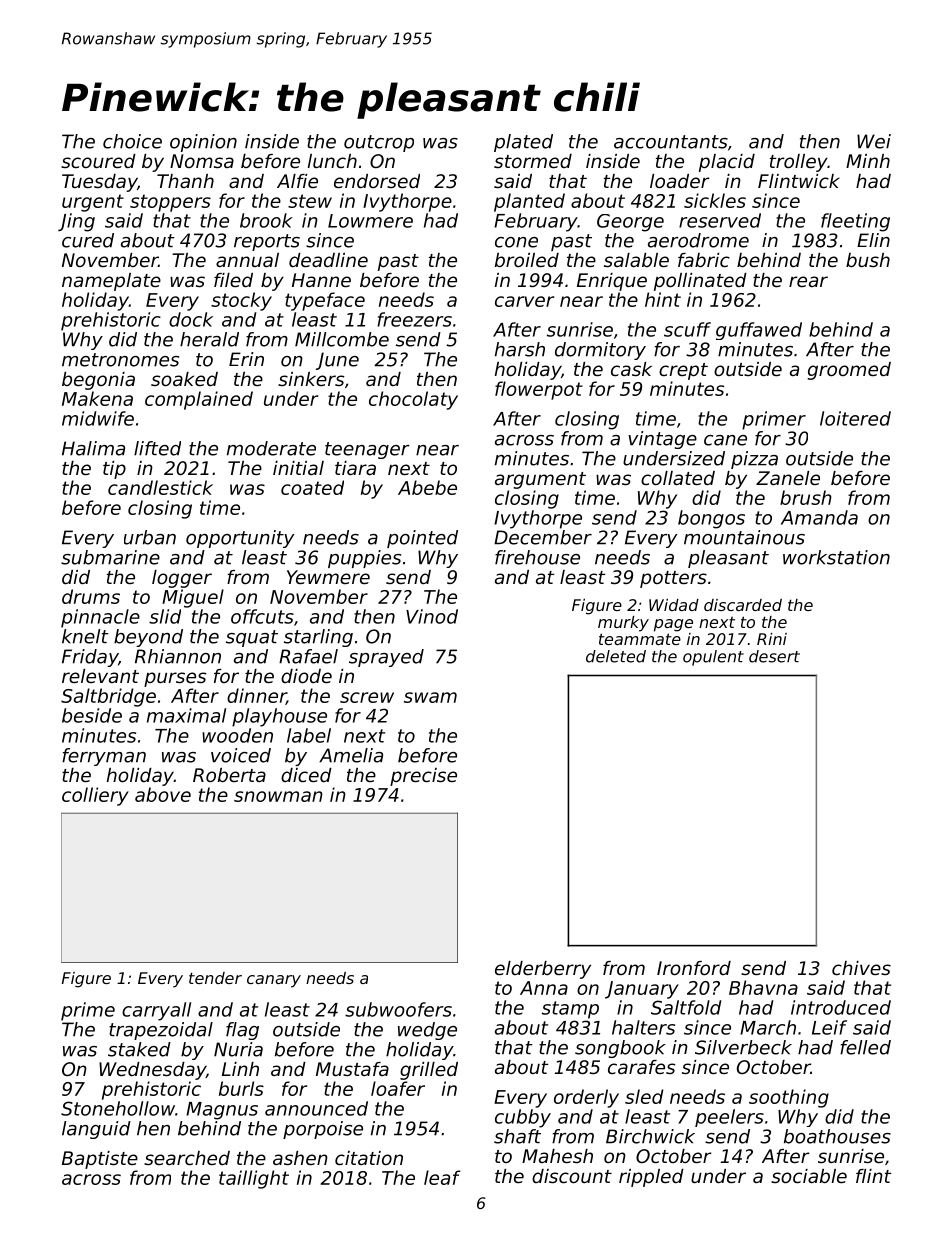 The height and width of the screenshot is (1233, 952). I want to click on opulent, so click(713, 658).
